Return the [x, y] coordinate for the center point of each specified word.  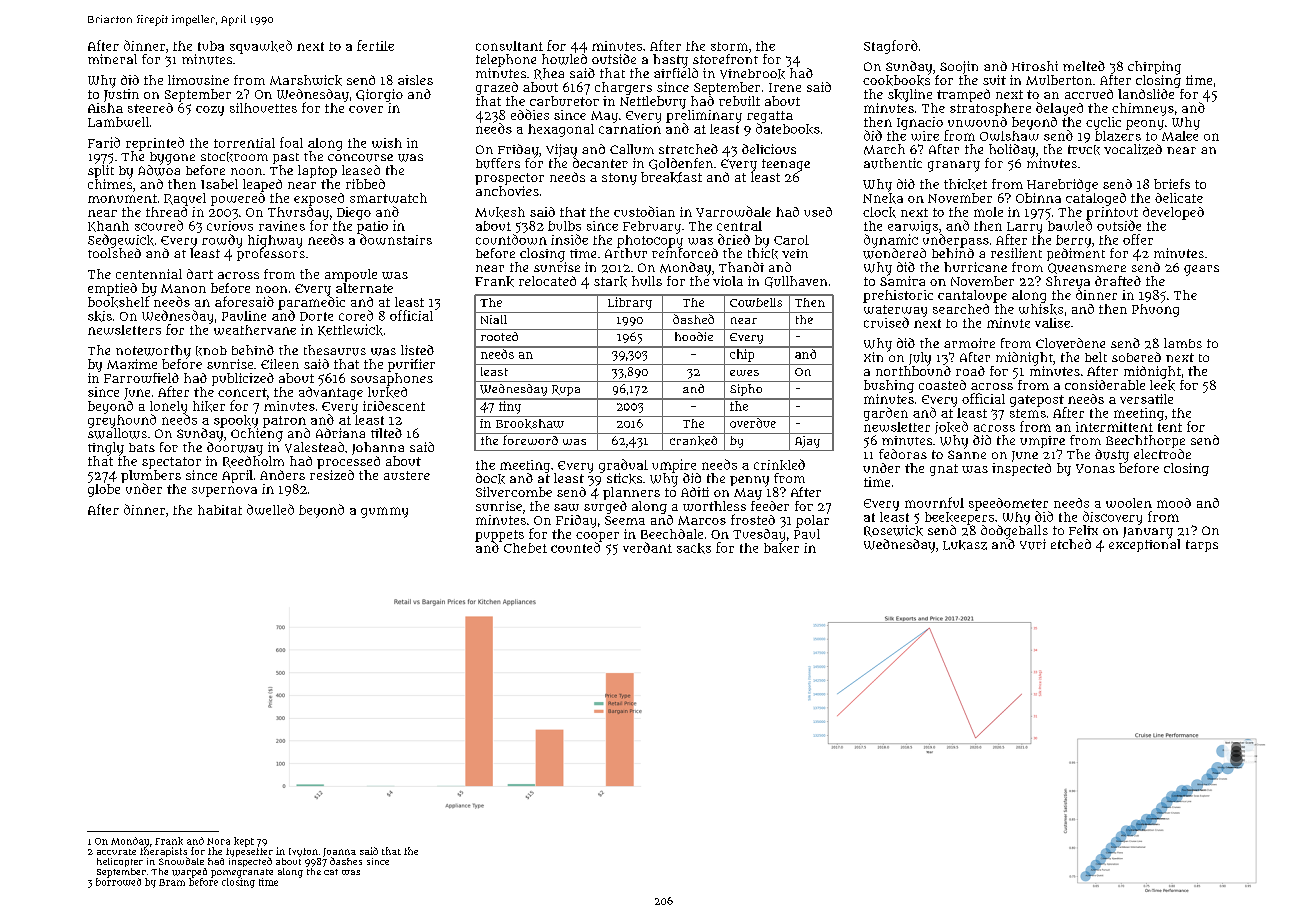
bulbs [564, 226]
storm [729, 46]
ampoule [351, 275]
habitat [220, 510]
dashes [346, 861]
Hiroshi [1035, 66]
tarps [1202, 546]
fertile [375, 45]
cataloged [1096, 199]
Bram [172, 882]
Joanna [339, 852]
